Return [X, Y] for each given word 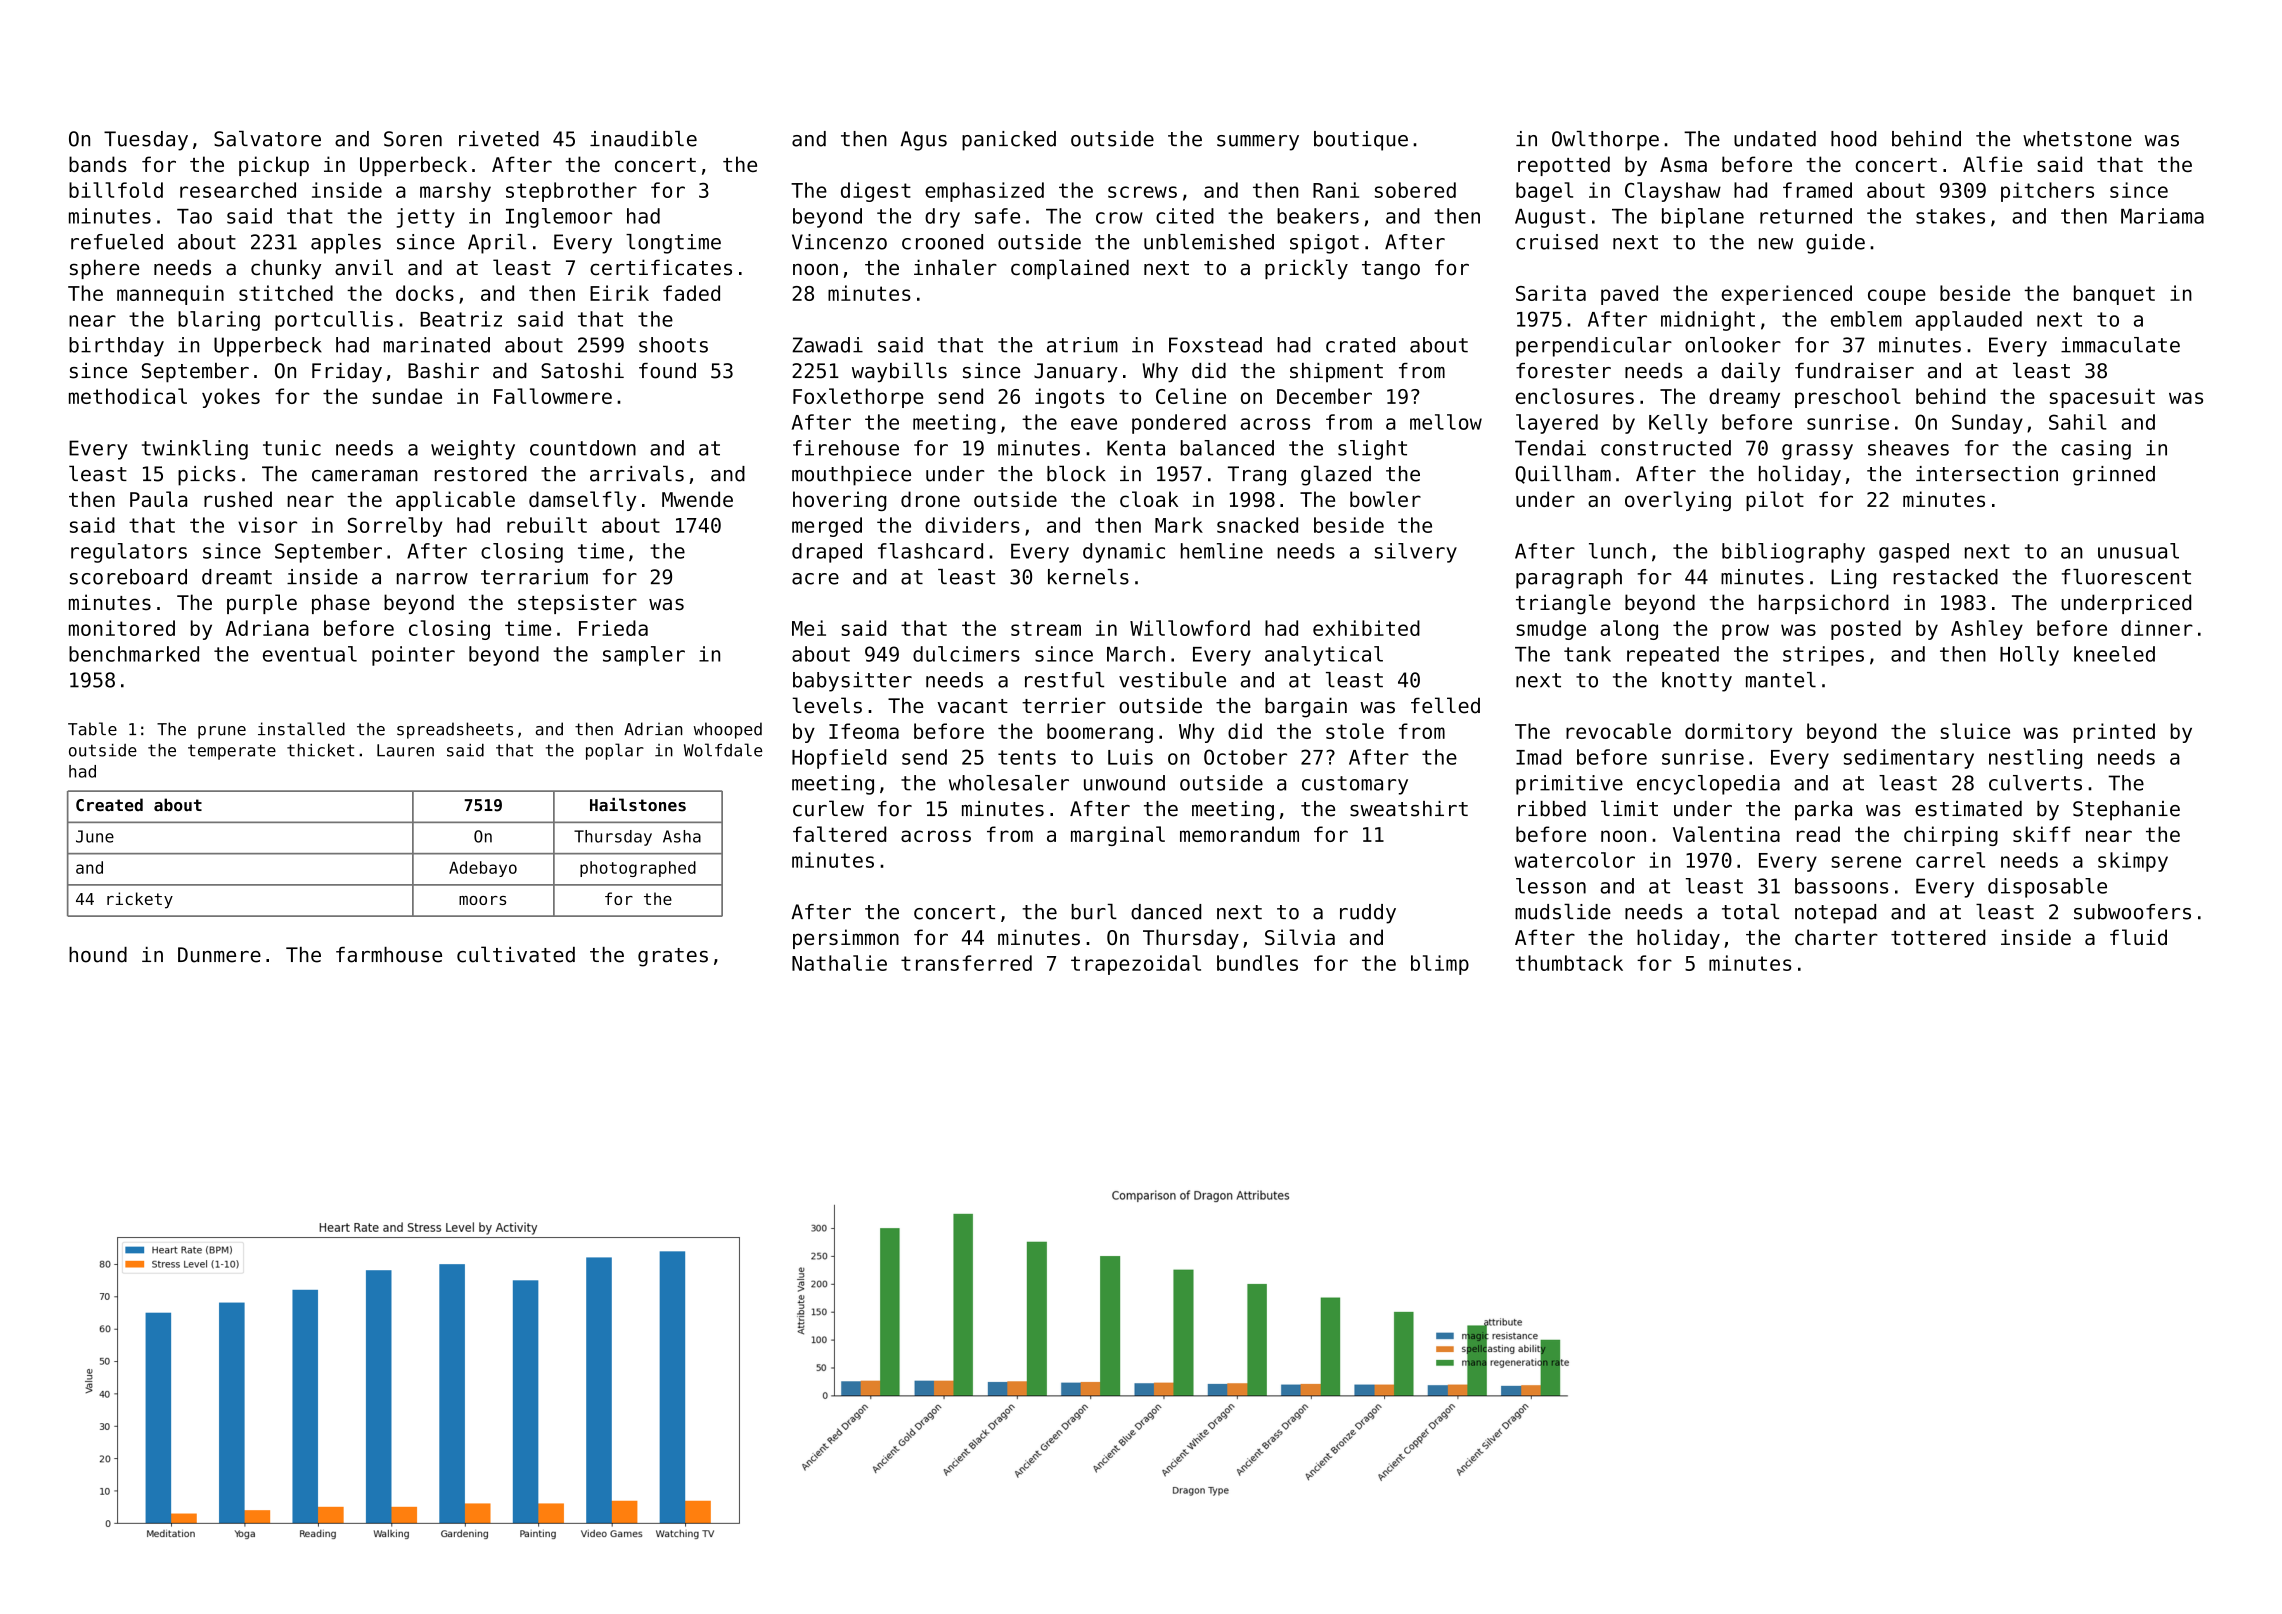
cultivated [516, 954]
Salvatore [267, 139]
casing [2096, 450]
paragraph [1569, 579]
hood [1853, 139]
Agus [924, 141]
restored [481, 474]
